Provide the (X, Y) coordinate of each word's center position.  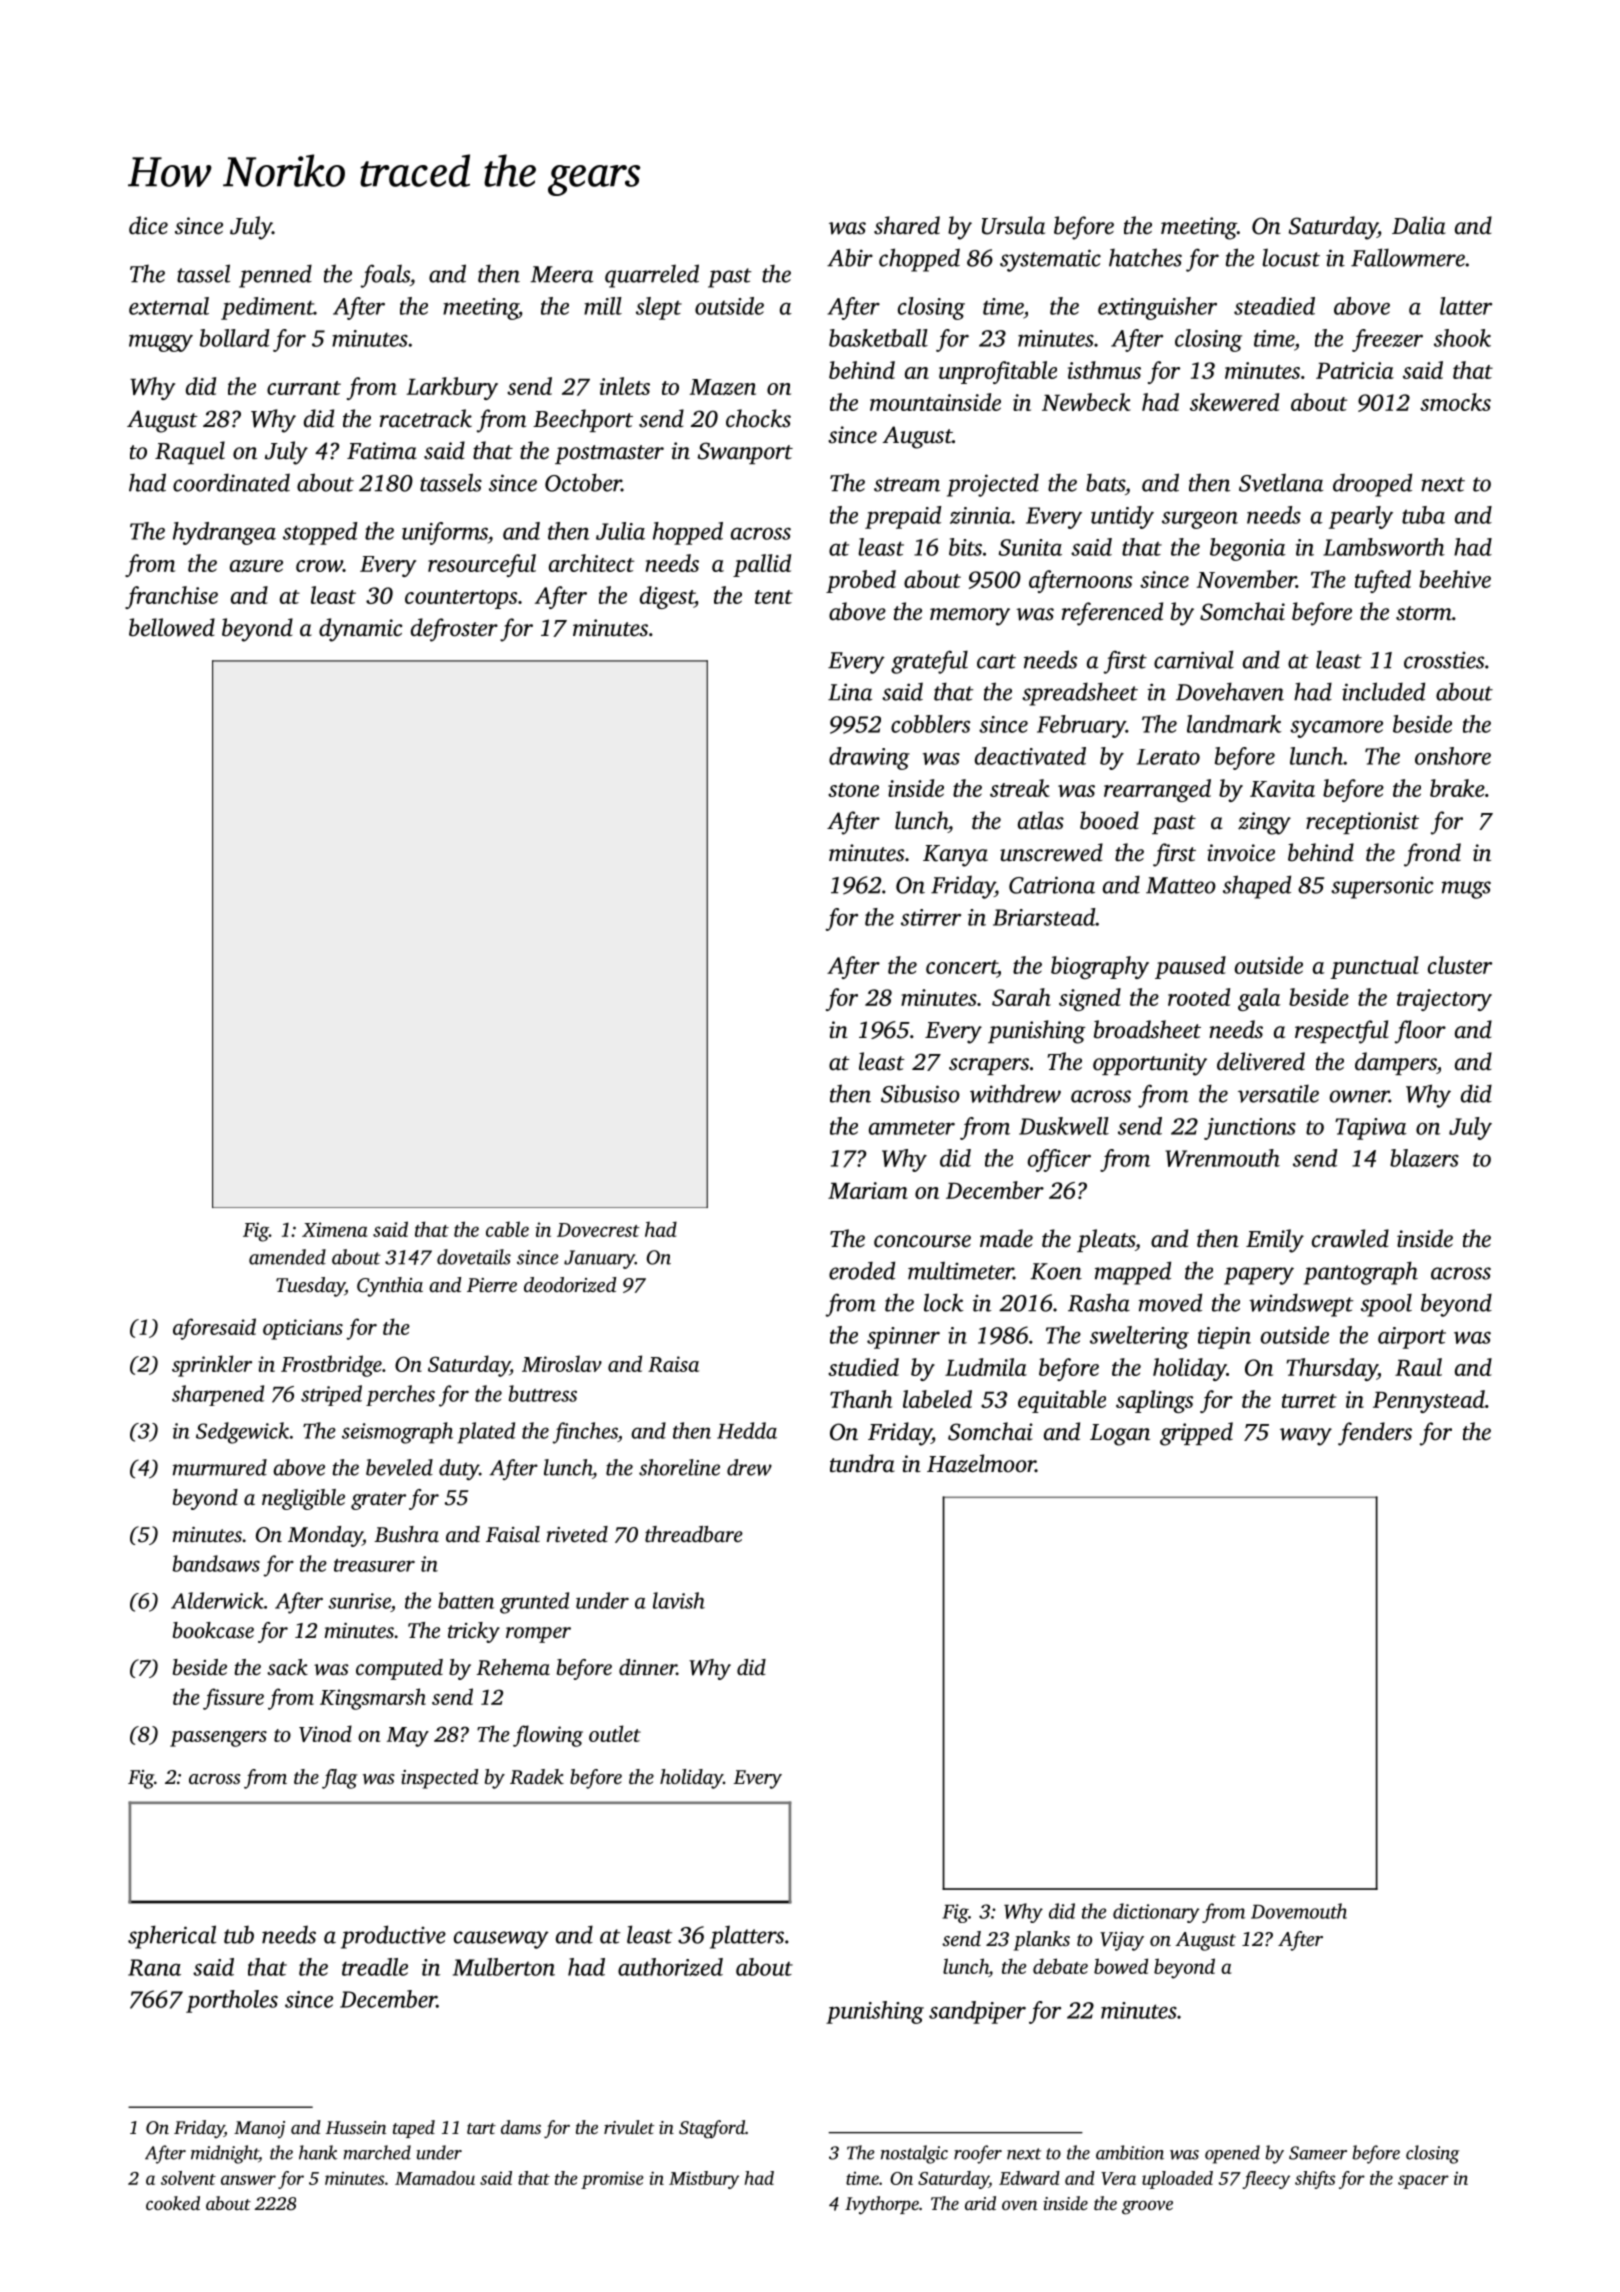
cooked (173, 2203)
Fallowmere (1408, 257)
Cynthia (390, 1287)
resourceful (482, 565)
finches (585, 1433)
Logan (1120, 1435)
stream (907, 484)
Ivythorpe (882, 2205)
